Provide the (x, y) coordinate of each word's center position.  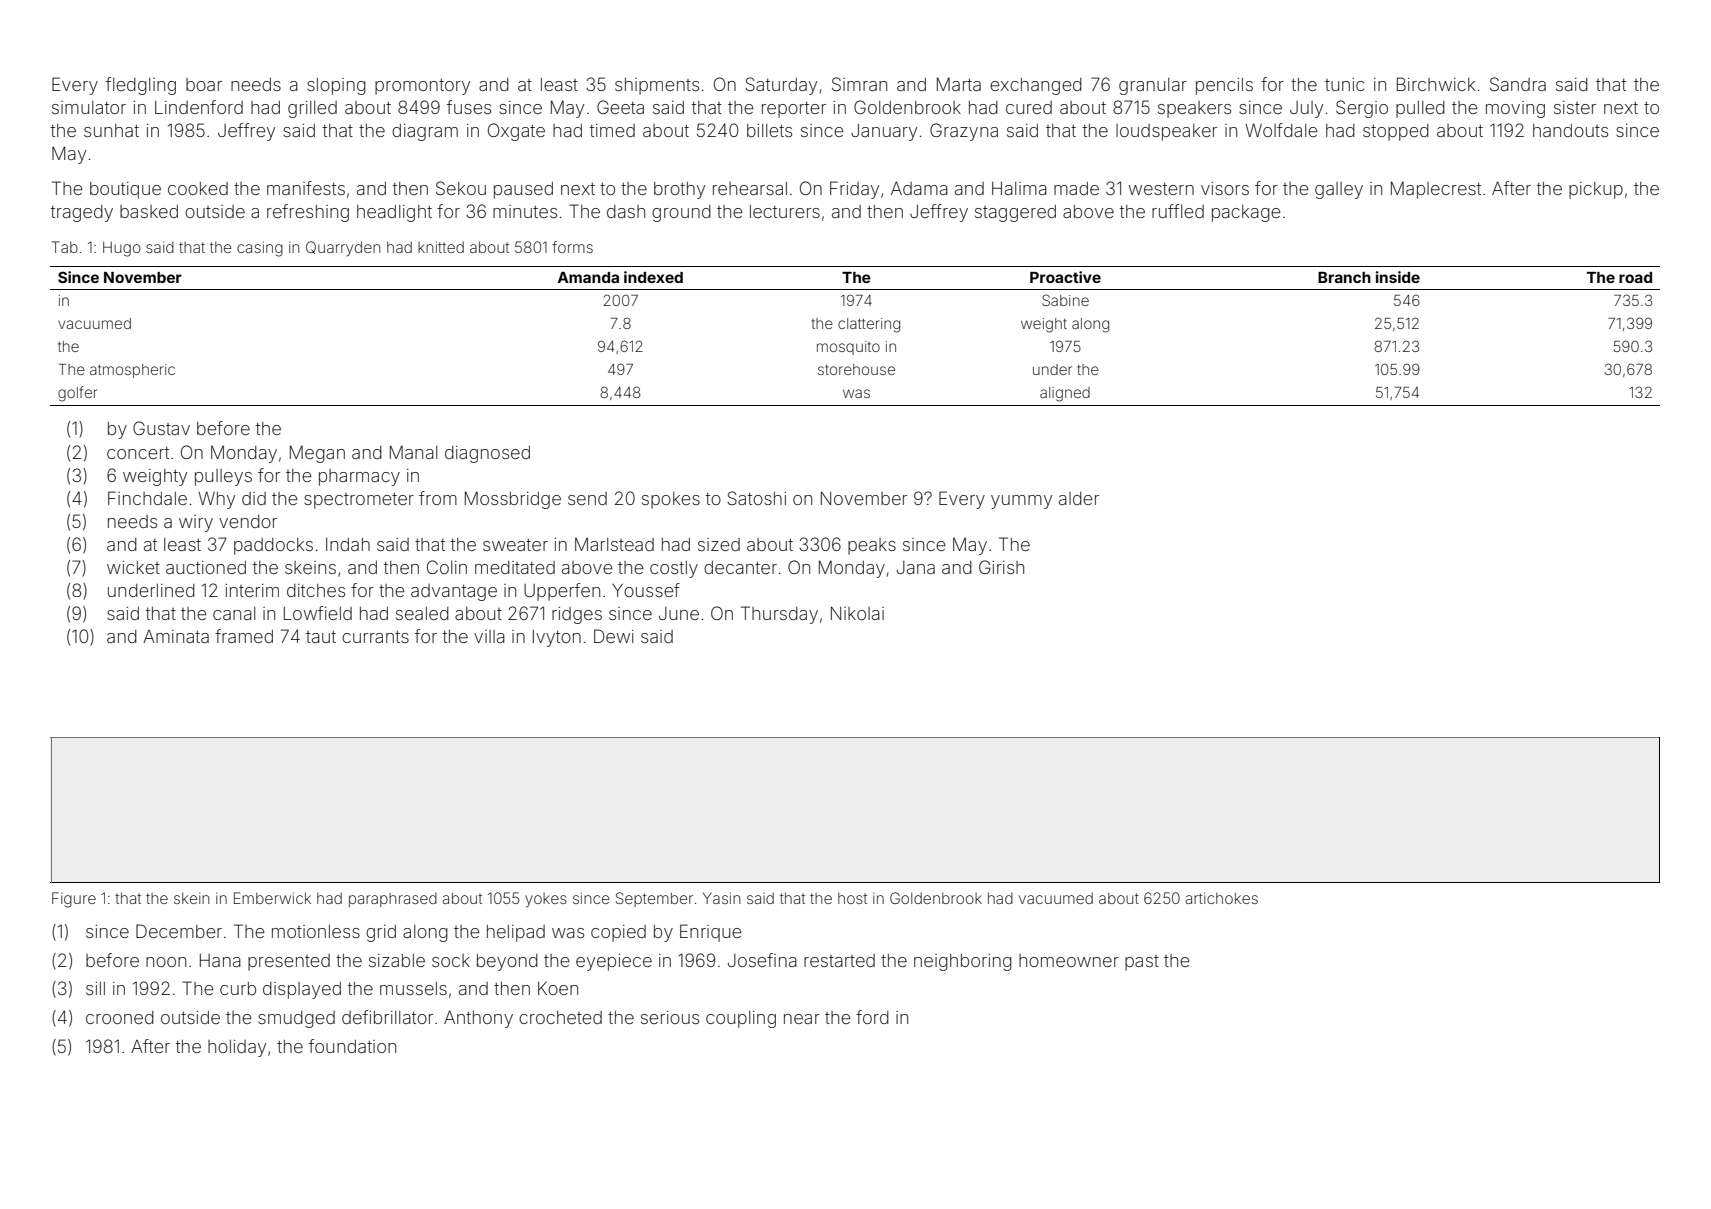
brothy (679, 190)
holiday (237, 1048)
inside (1398, 277)
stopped (1396, 132)
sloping (336, 86)
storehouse (856, 369)
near (802, 1019)
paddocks (273, 546)
